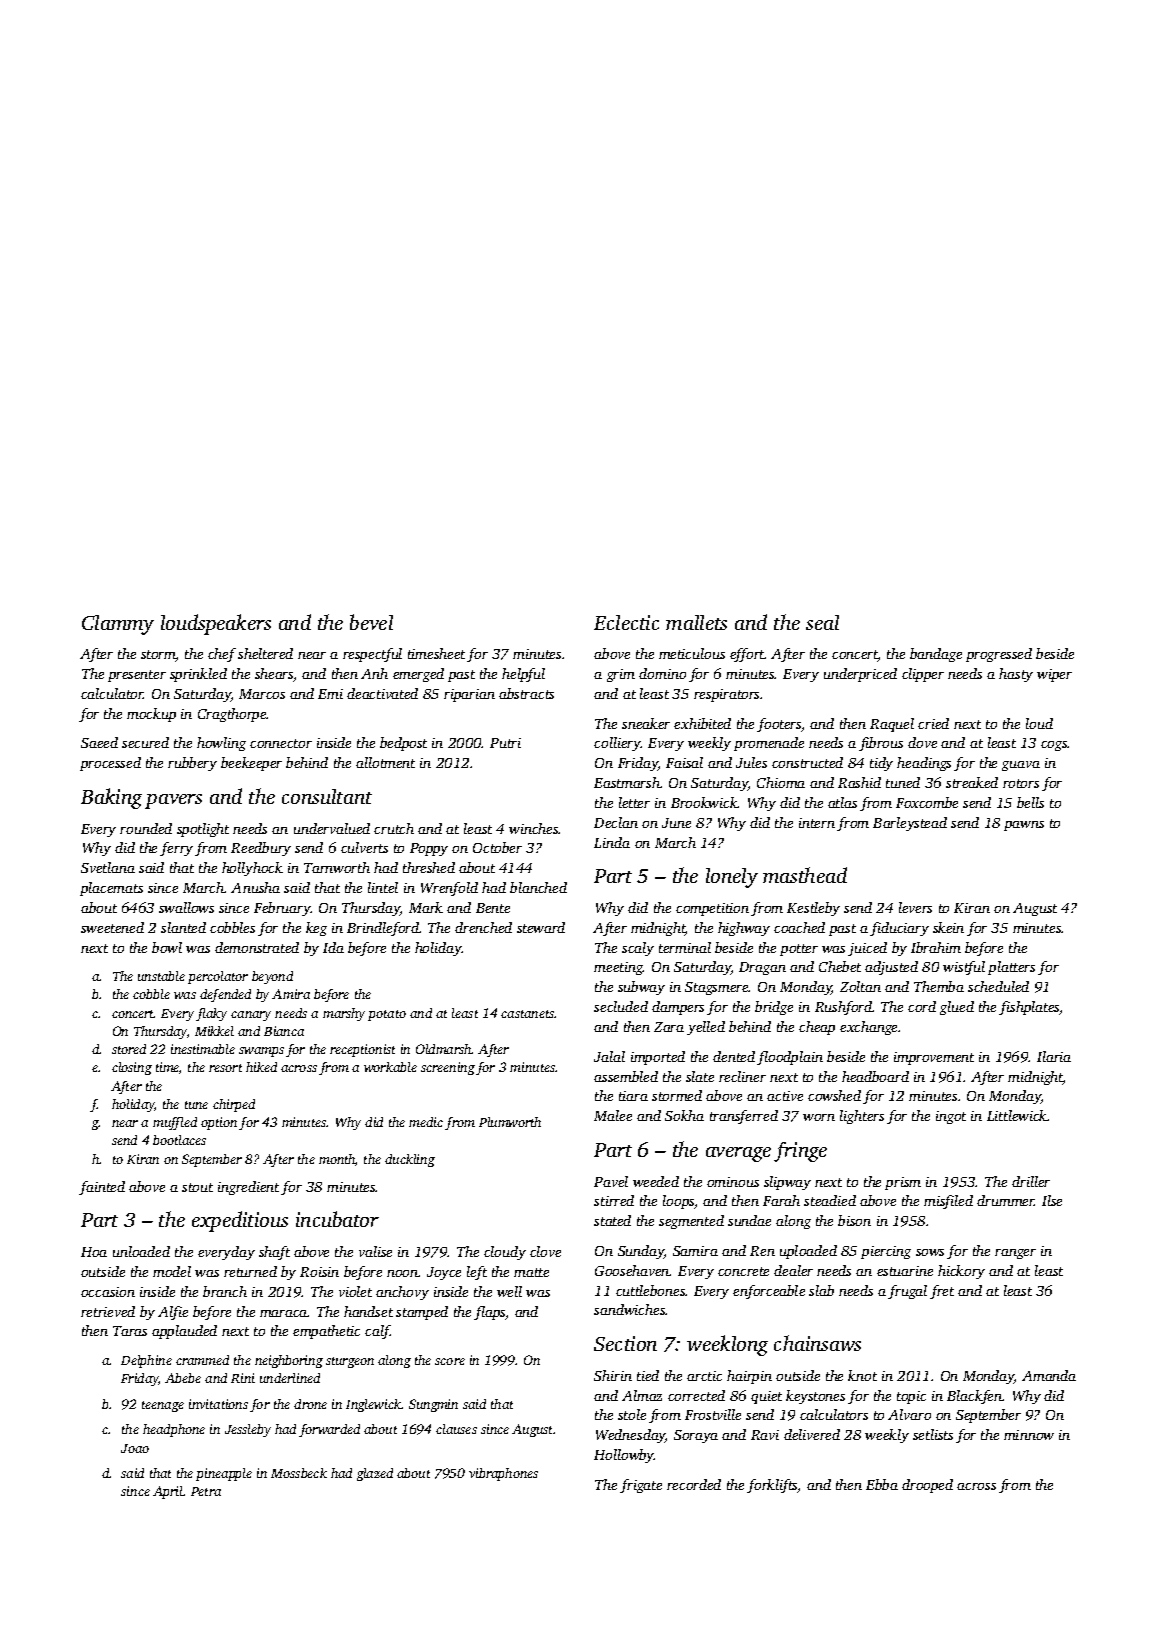 The image size is (1163, 1645). I want to click on muffled, so click(175, 1123).
